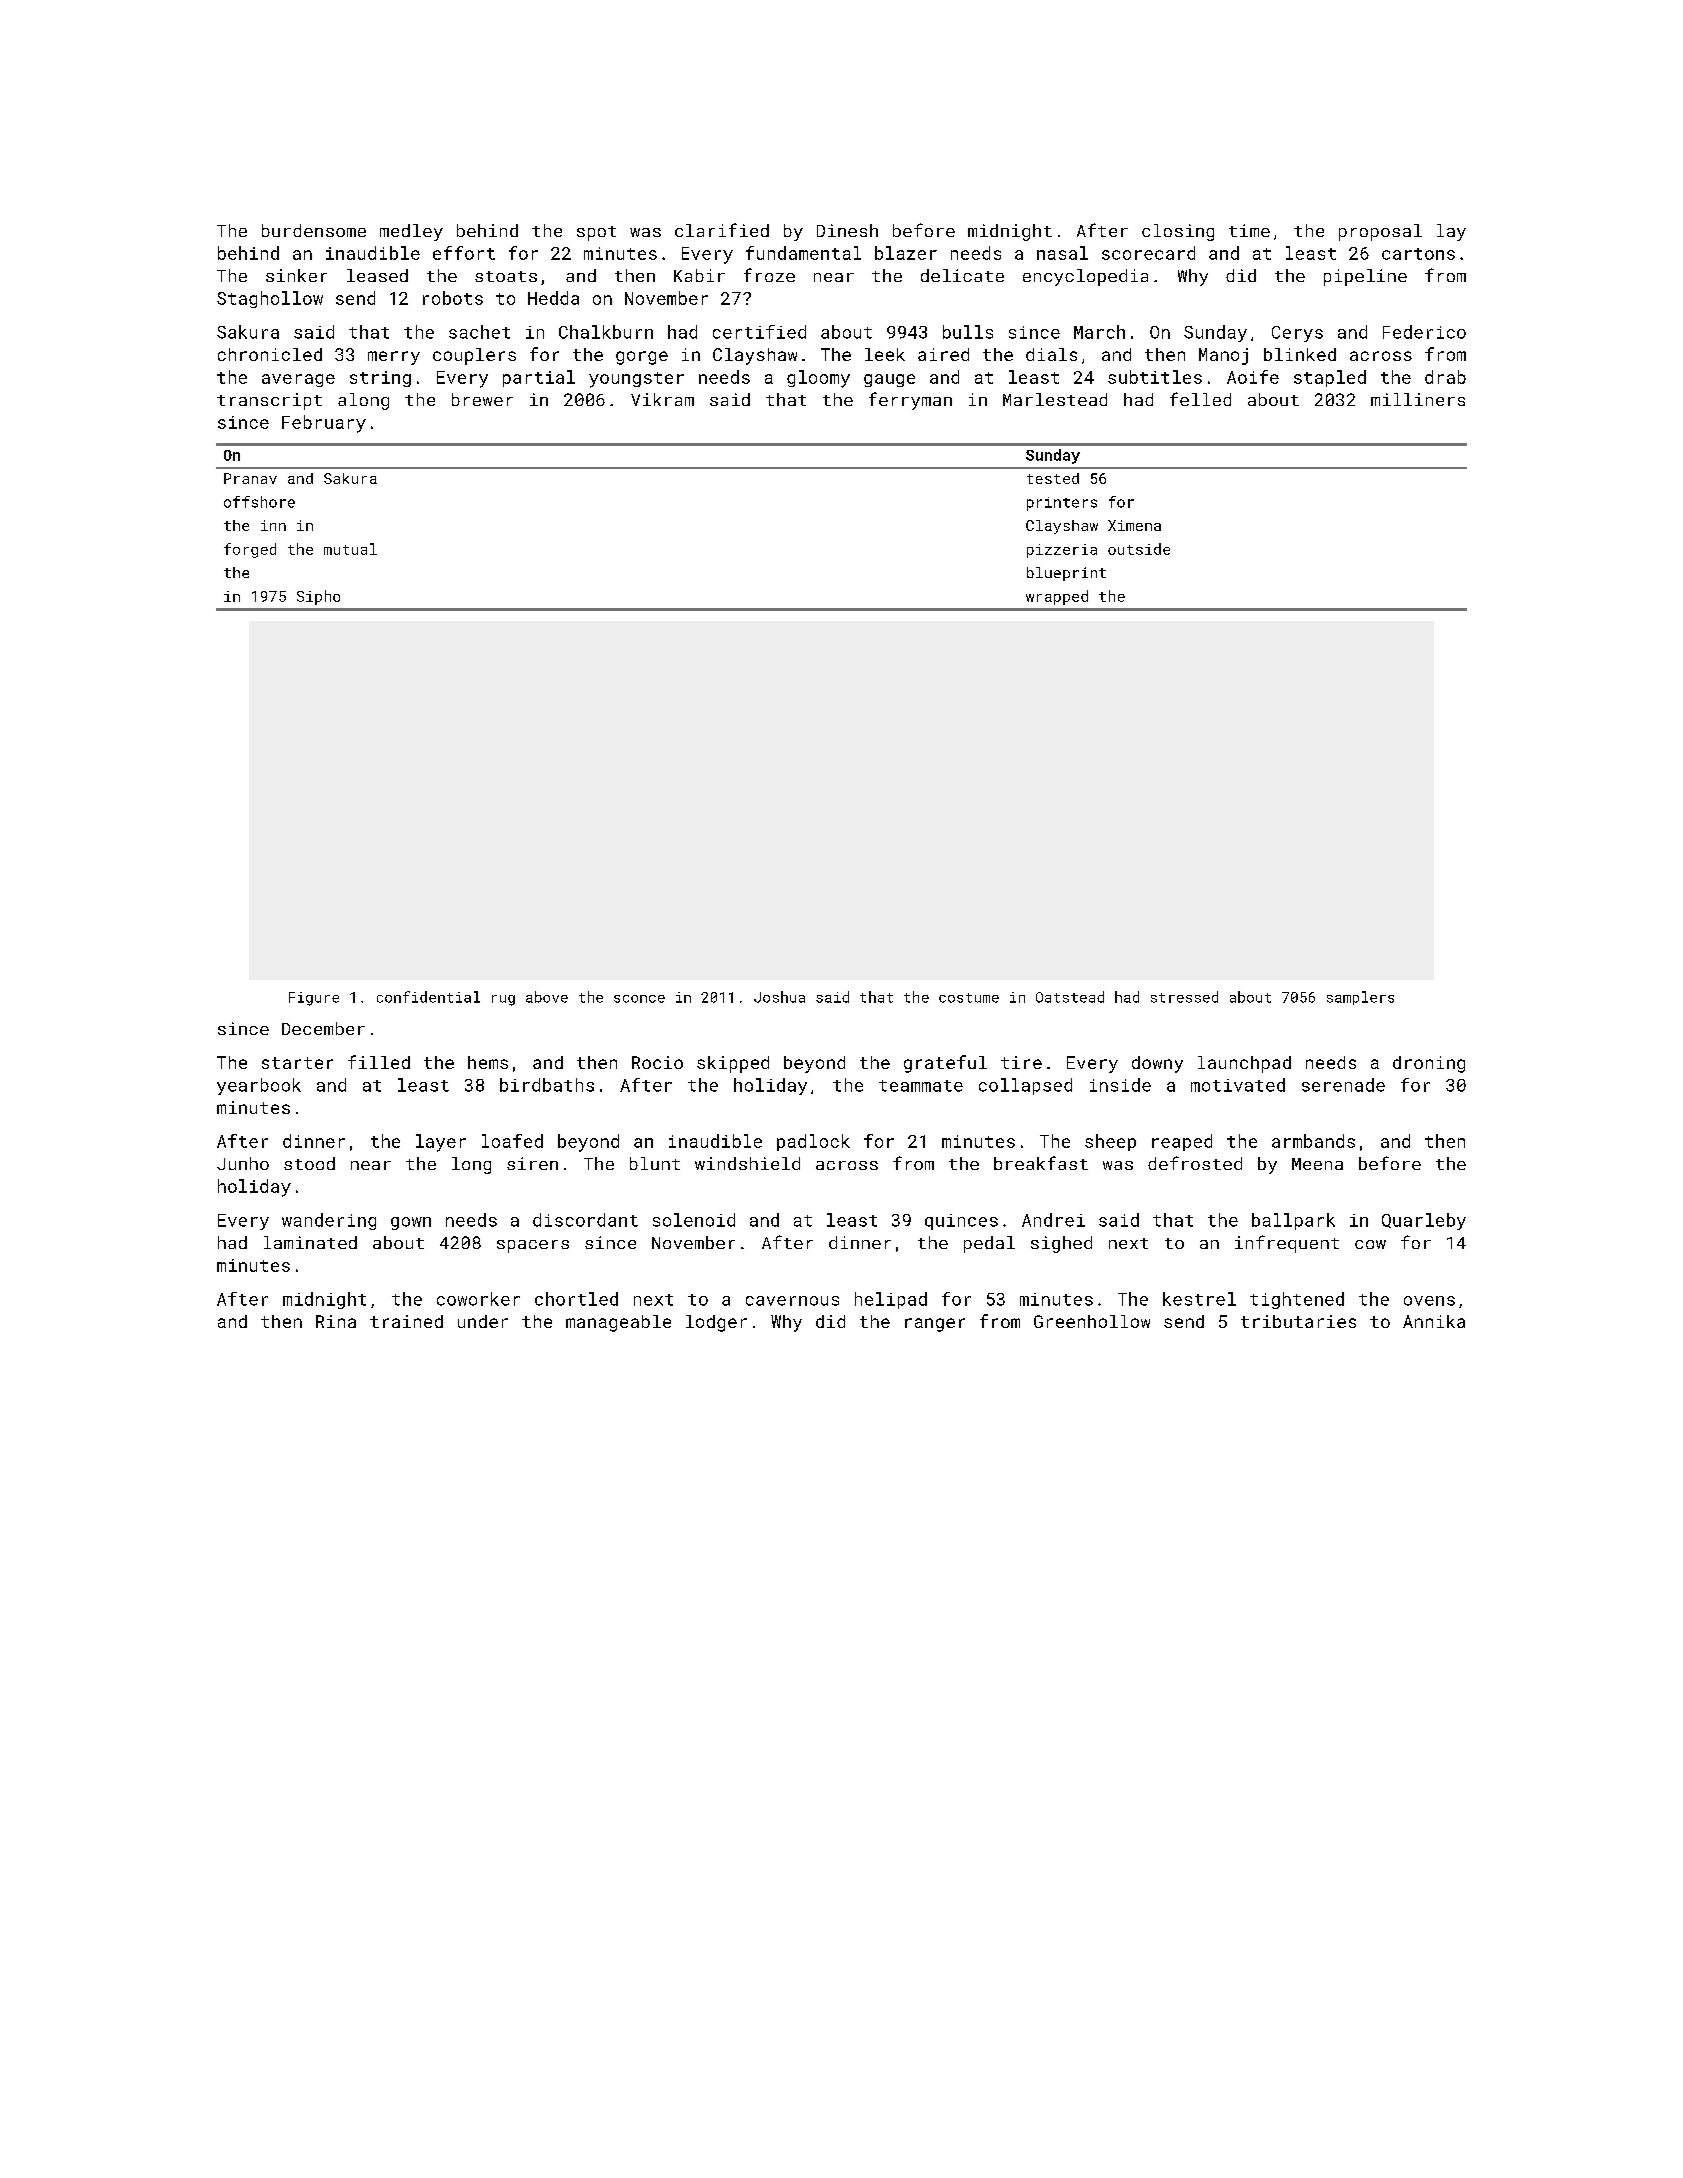  I want to click on Dinesh, so click(847, 230).
